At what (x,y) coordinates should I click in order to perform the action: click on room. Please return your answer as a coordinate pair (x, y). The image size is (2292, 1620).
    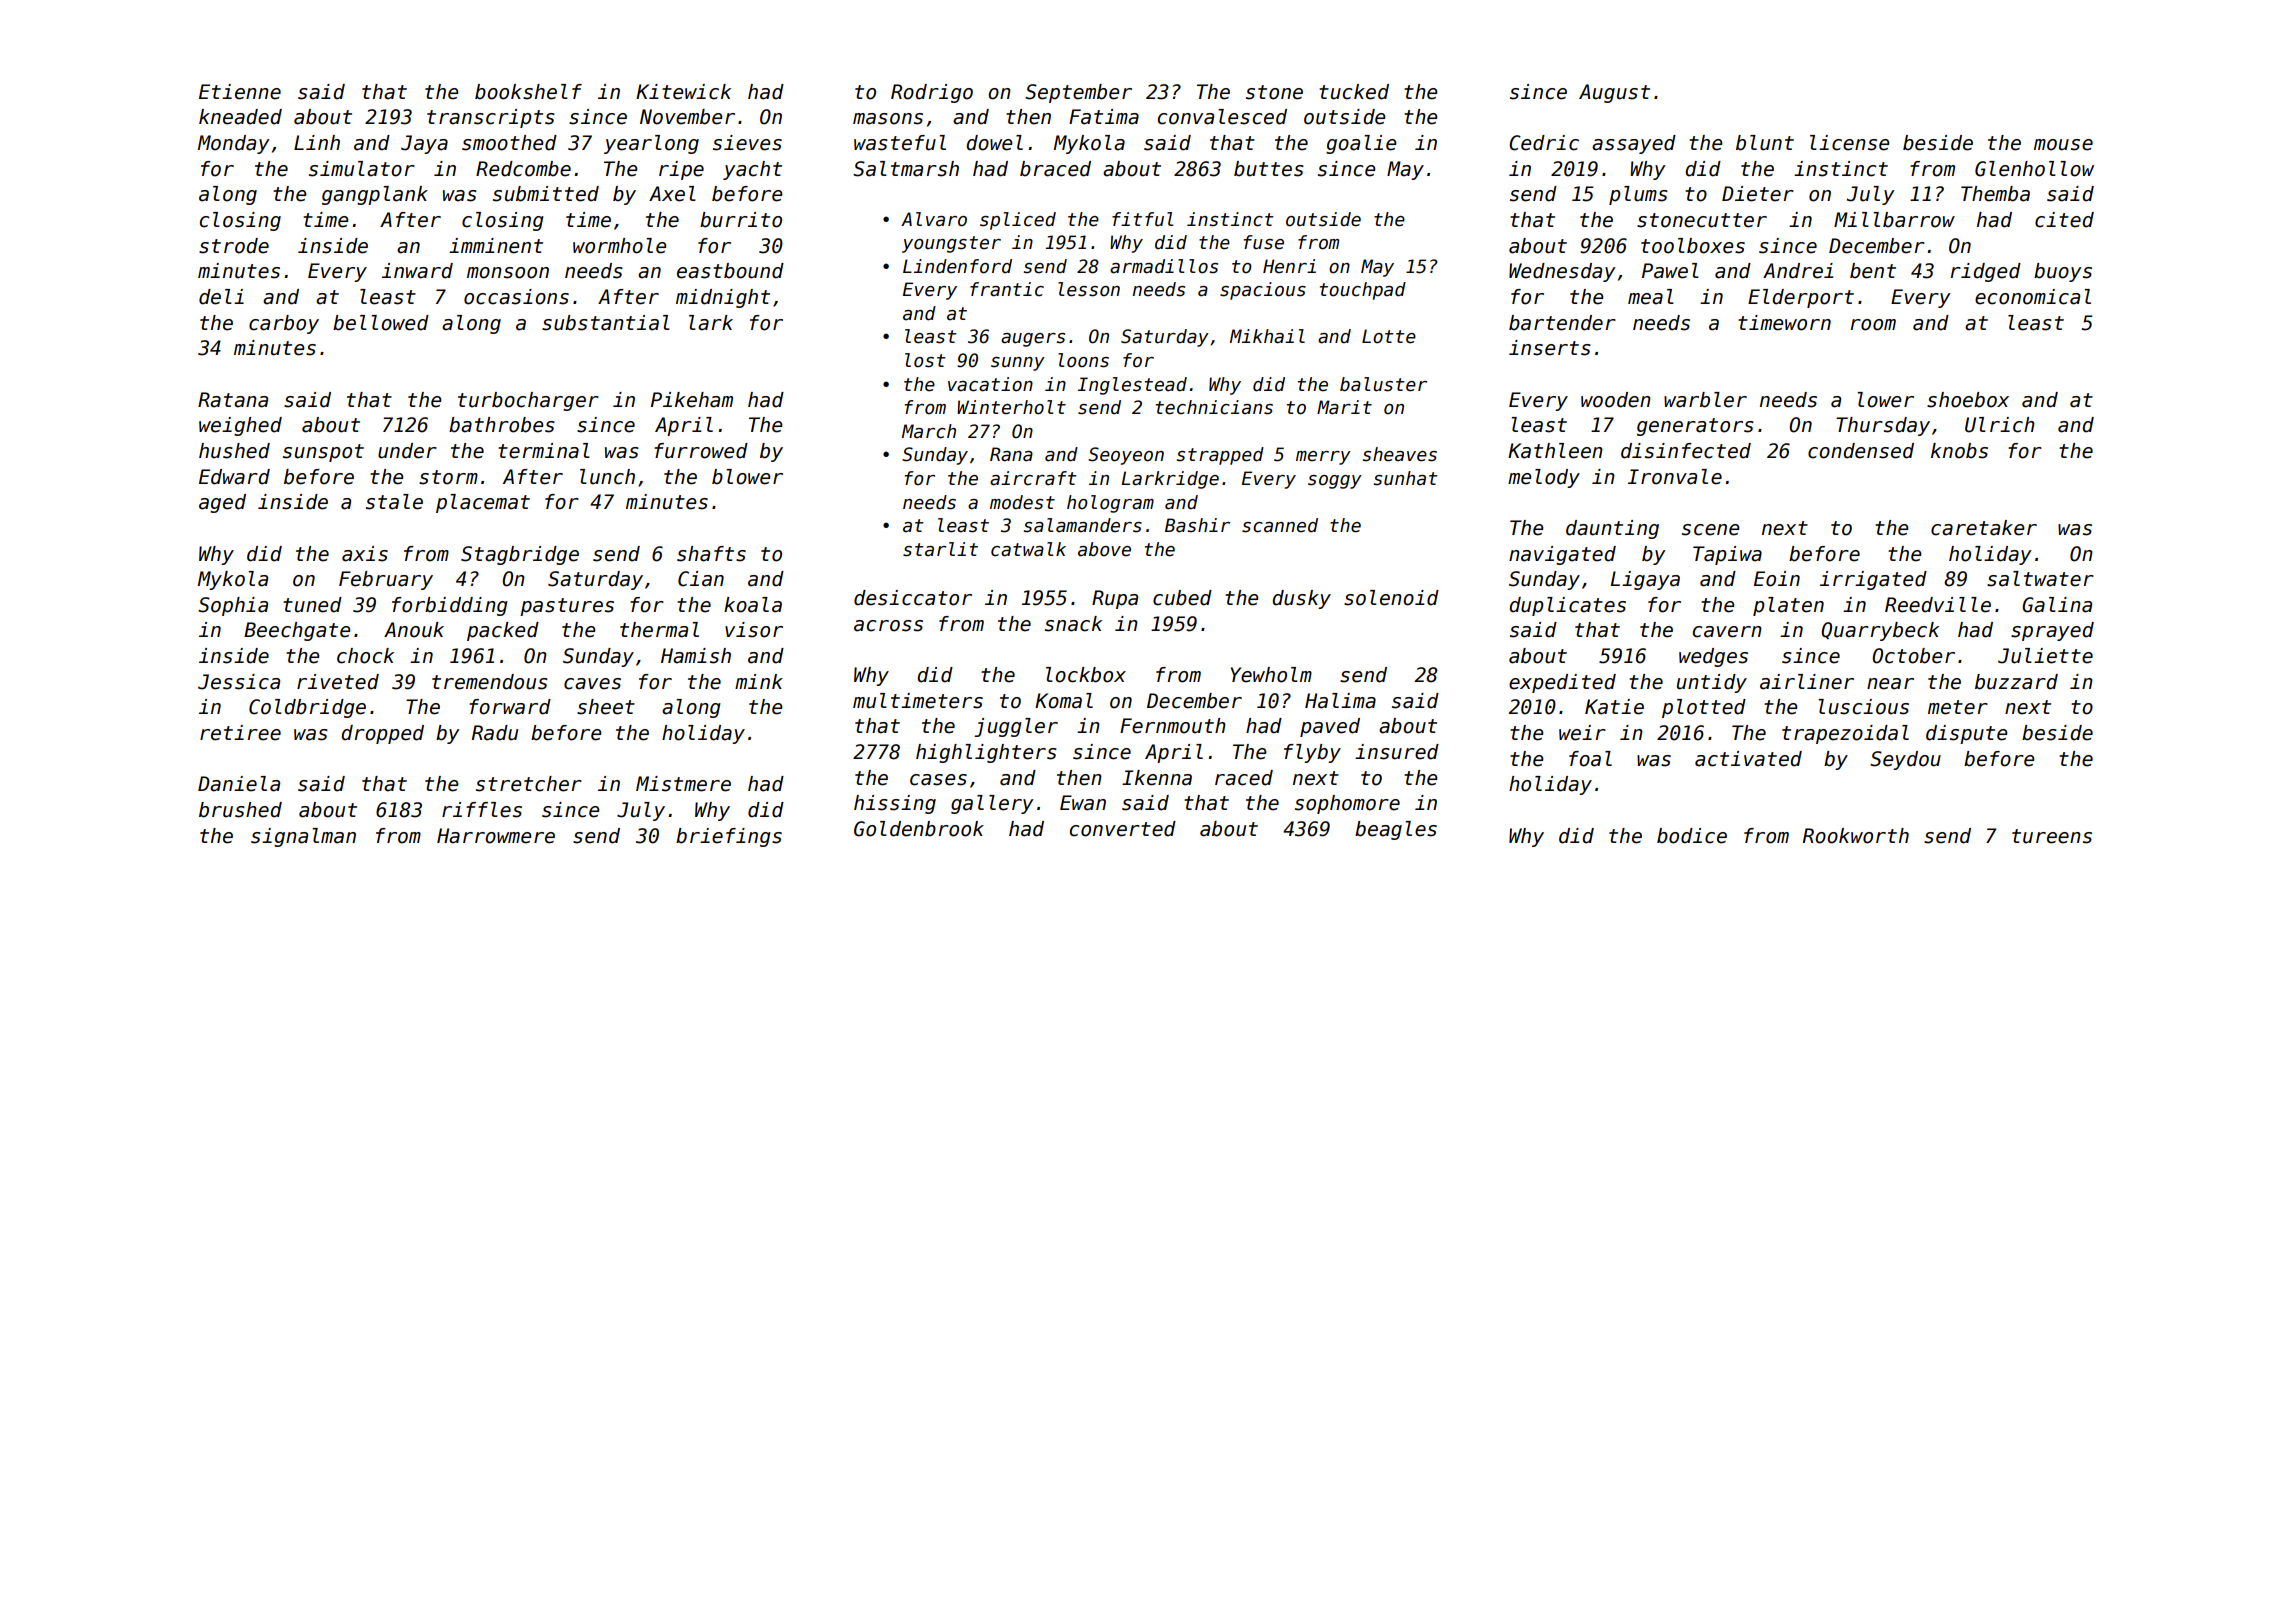
    Looking at the image, I should click on (1873, 325).
